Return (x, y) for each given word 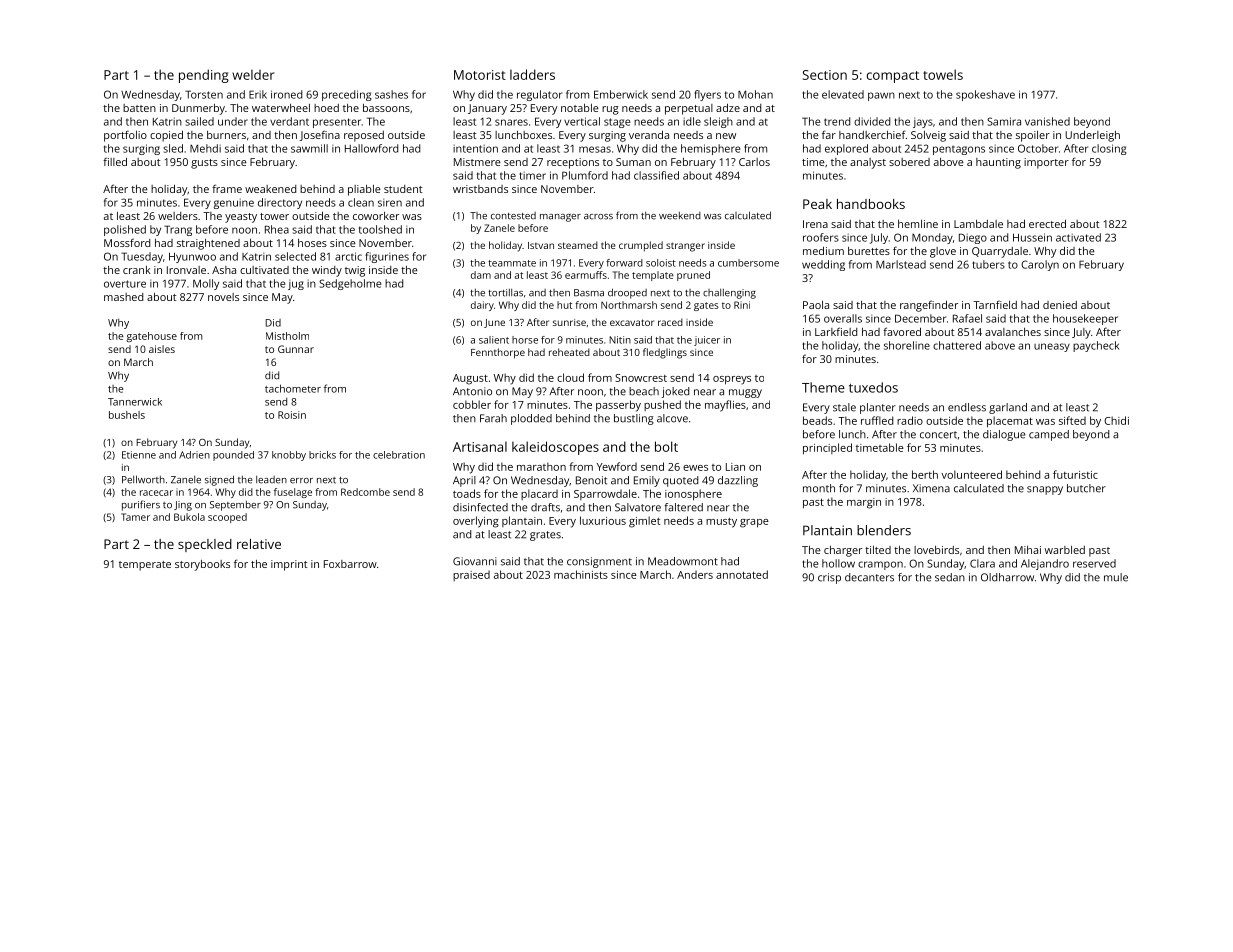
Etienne (139, 455)
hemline (918, 224)
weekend (680, 216)
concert (938, 435)
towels (943, 74)
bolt (666, 446)
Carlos (754, 162)
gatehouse (151, 337)
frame (227, 188)
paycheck (1096, 346)
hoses (312, 243)
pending (204, 76)
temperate (145, 566)
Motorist (480, 75)
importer (1046, 163)
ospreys (732, 380)
